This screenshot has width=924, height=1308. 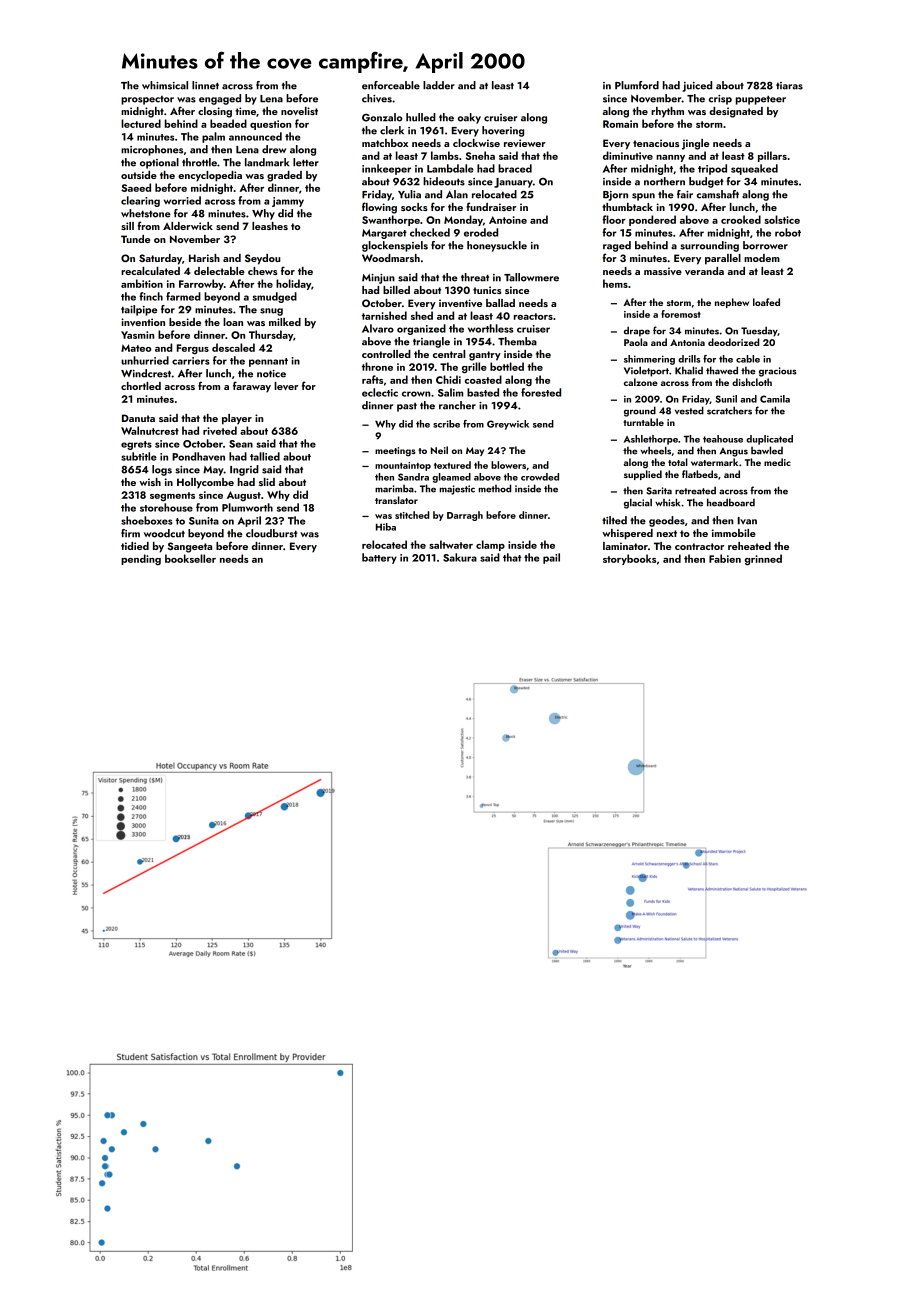 What do you see at coordinates (777, 372) in the screenshot?
I see `gracious` at bounding box center [777, 372].
